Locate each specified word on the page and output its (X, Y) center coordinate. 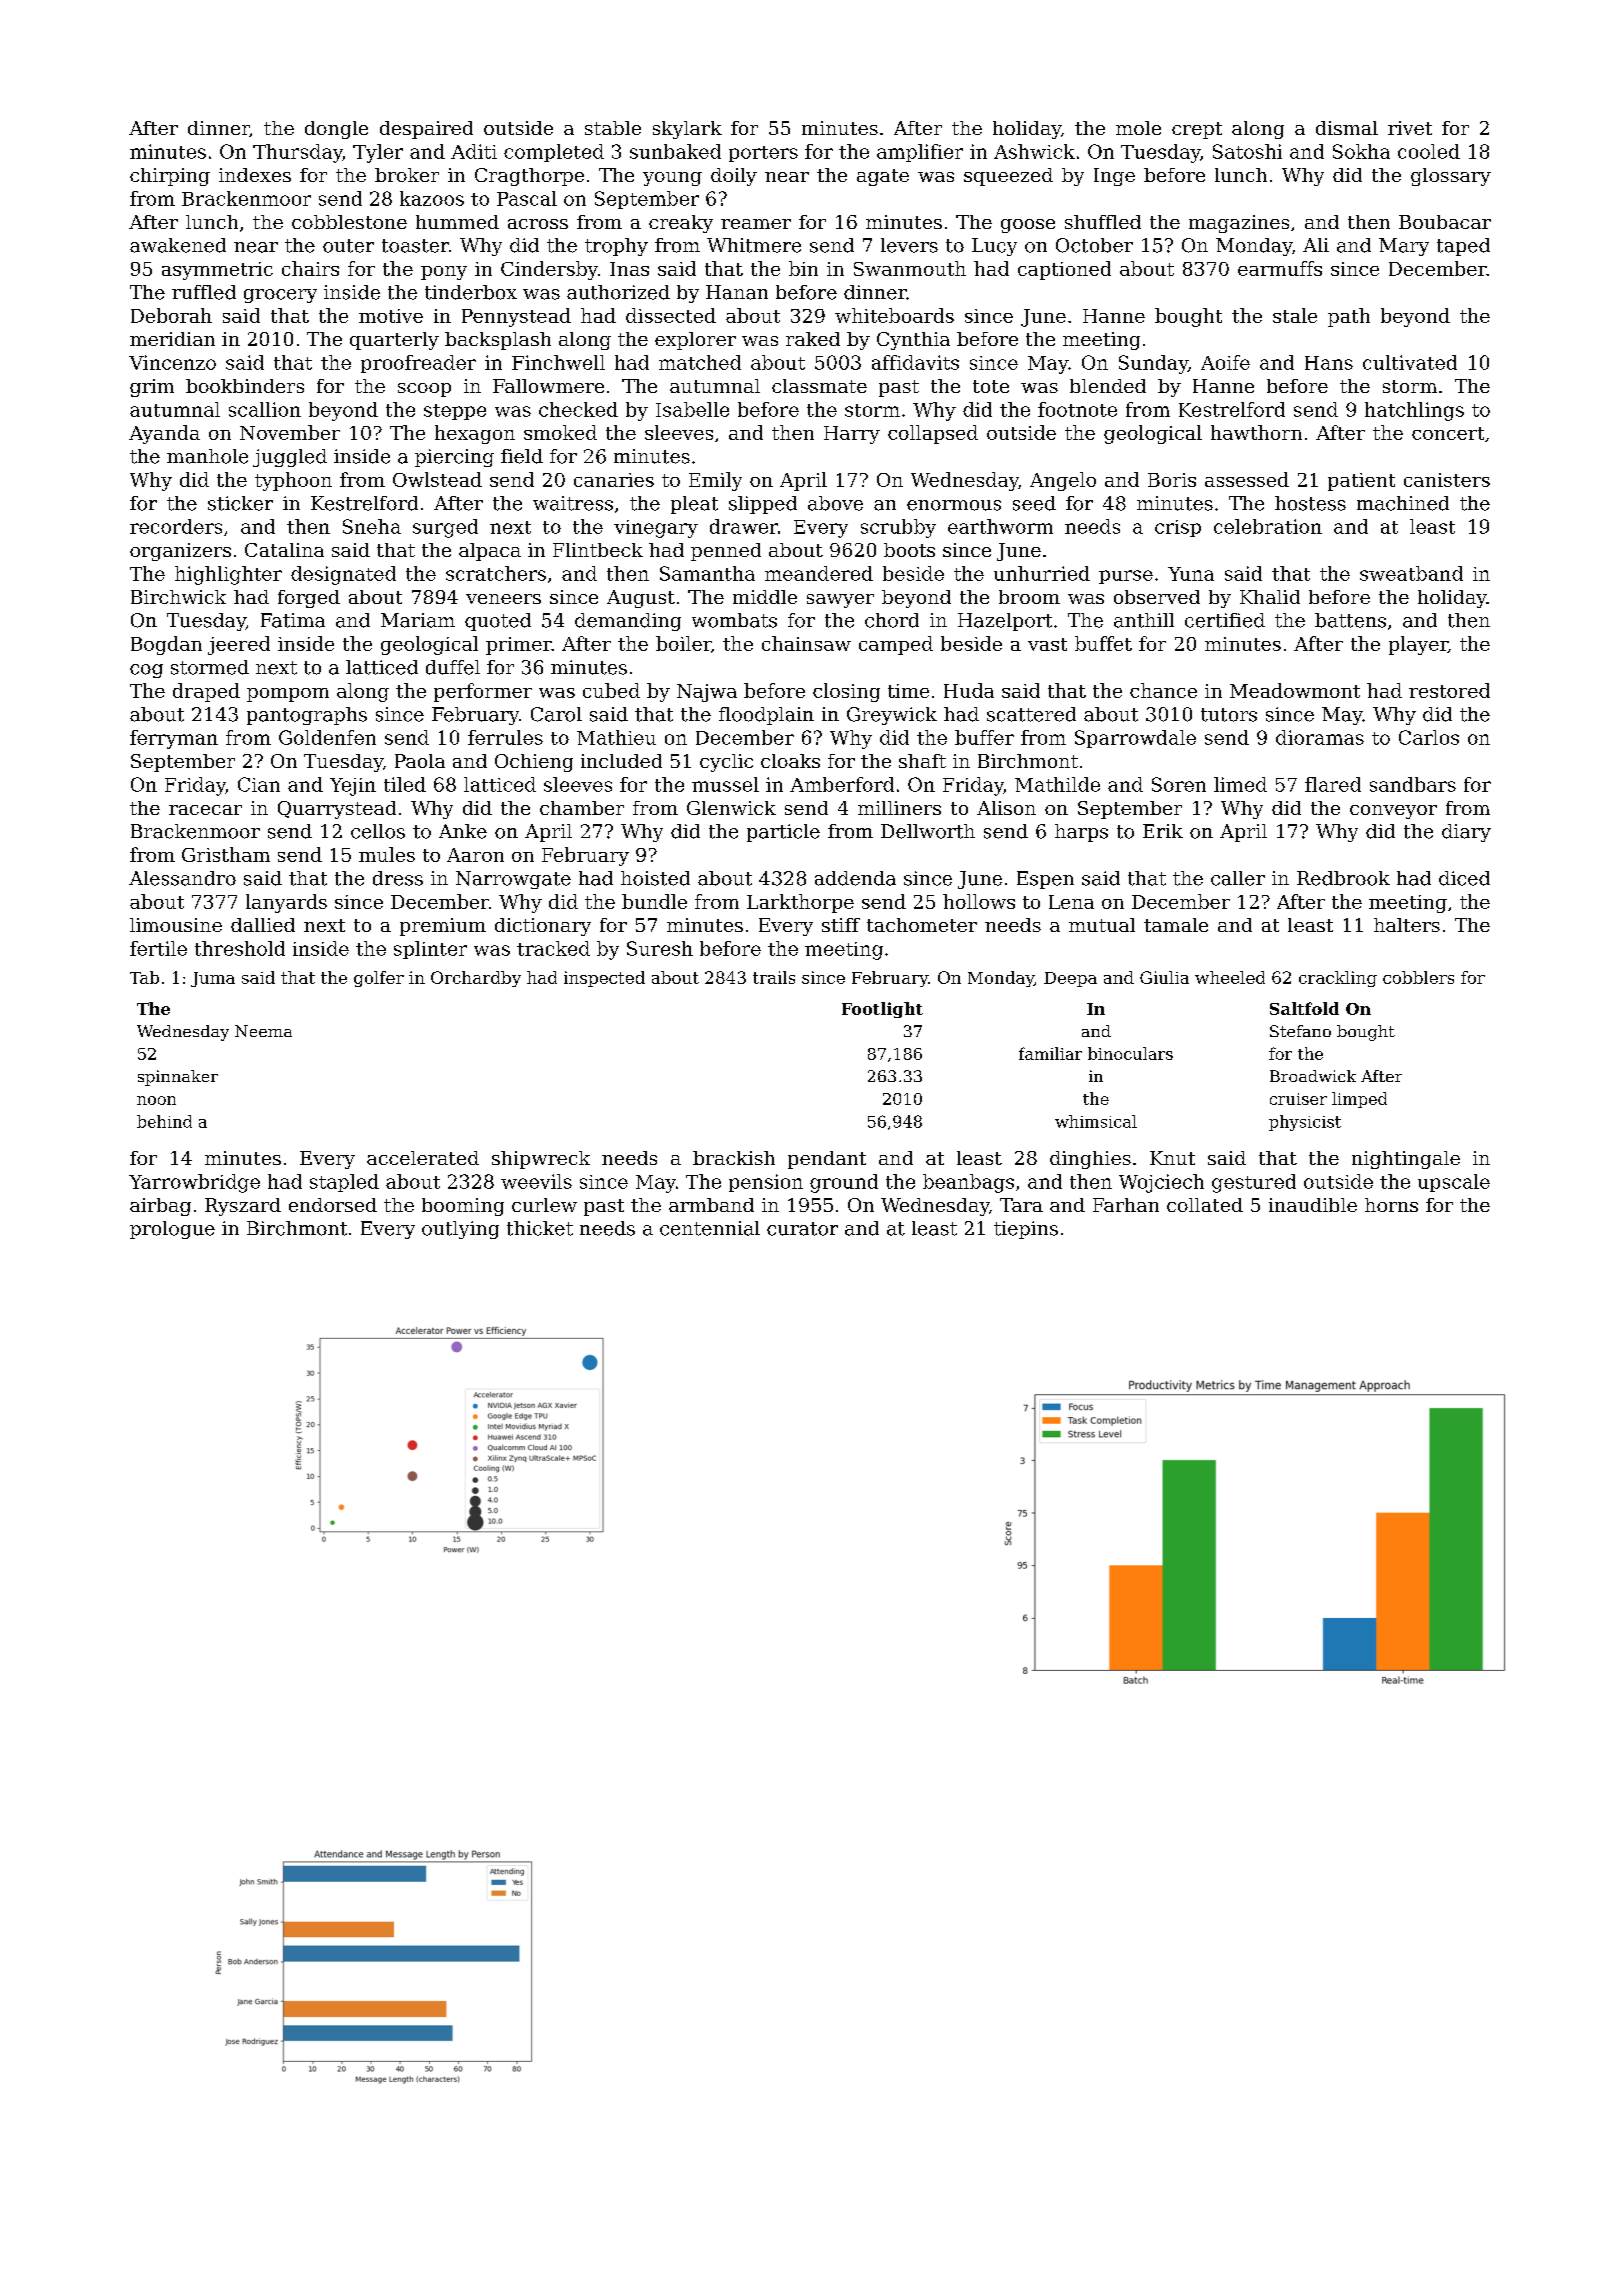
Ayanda (164, 434)
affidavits (915, 362)
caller (1238, 878)
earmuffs (1280, 268)
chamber (582, 808)
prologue (172, 1230)
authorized (618, 292)
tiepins (1026, 1230)
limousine (176, 925)
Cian (259, 784)
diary (1466, 833)
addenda (855, 878)
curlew (544, 1205)
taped (1463, 247)
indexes (255, 175)
